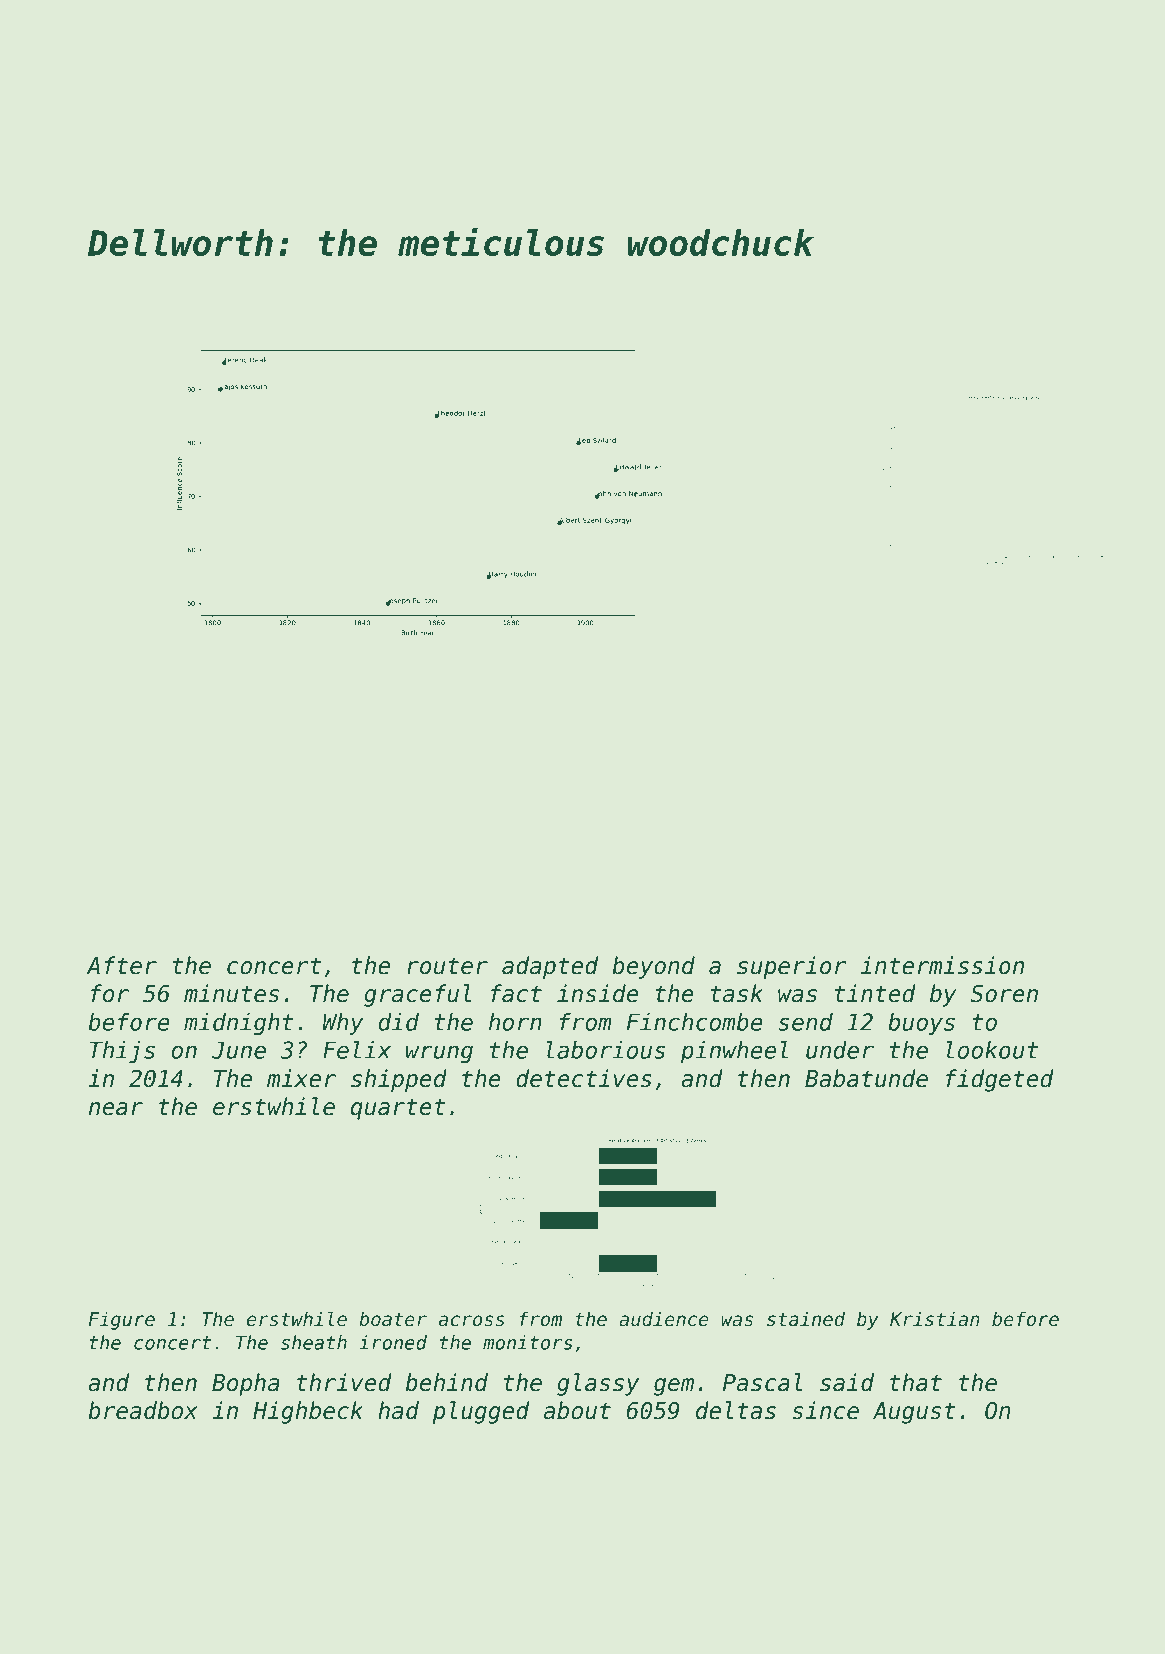  I want to click on boater, so click(393, 1319).
